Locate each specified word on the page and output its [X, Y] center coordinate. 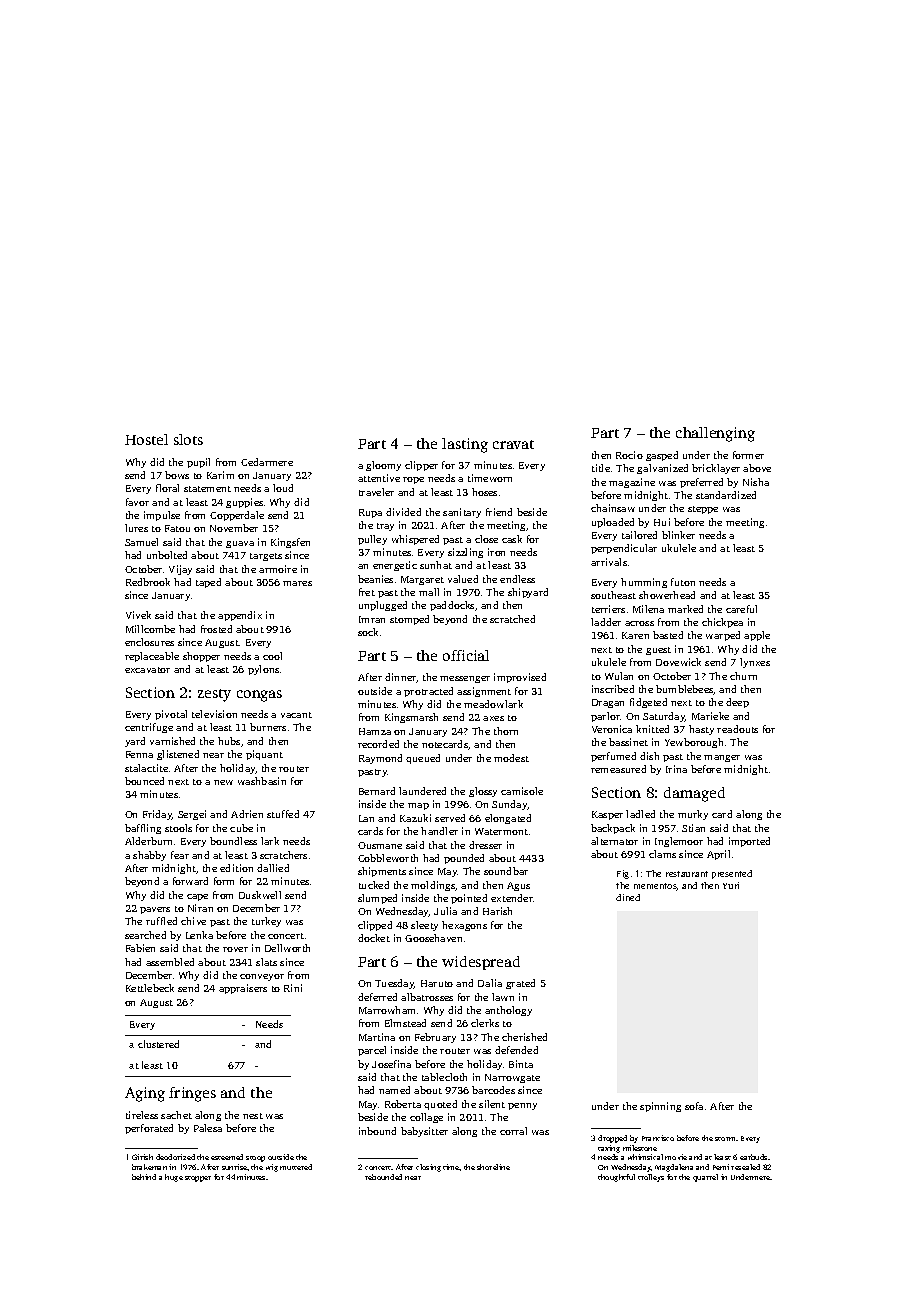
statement [207, 489]
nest [253, 1116]
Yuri [731, 885]
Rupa [370, 513]
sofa [694, 1106]
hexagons [464, 926]
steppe [703, 510]
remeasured [618, 769]
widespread [481, 963]
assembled [170, 962]
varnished [172, 741]
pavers [155, 910]
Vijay [180, 570]
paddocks [452, 606]
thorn [506, 731]
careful [741, 609]
